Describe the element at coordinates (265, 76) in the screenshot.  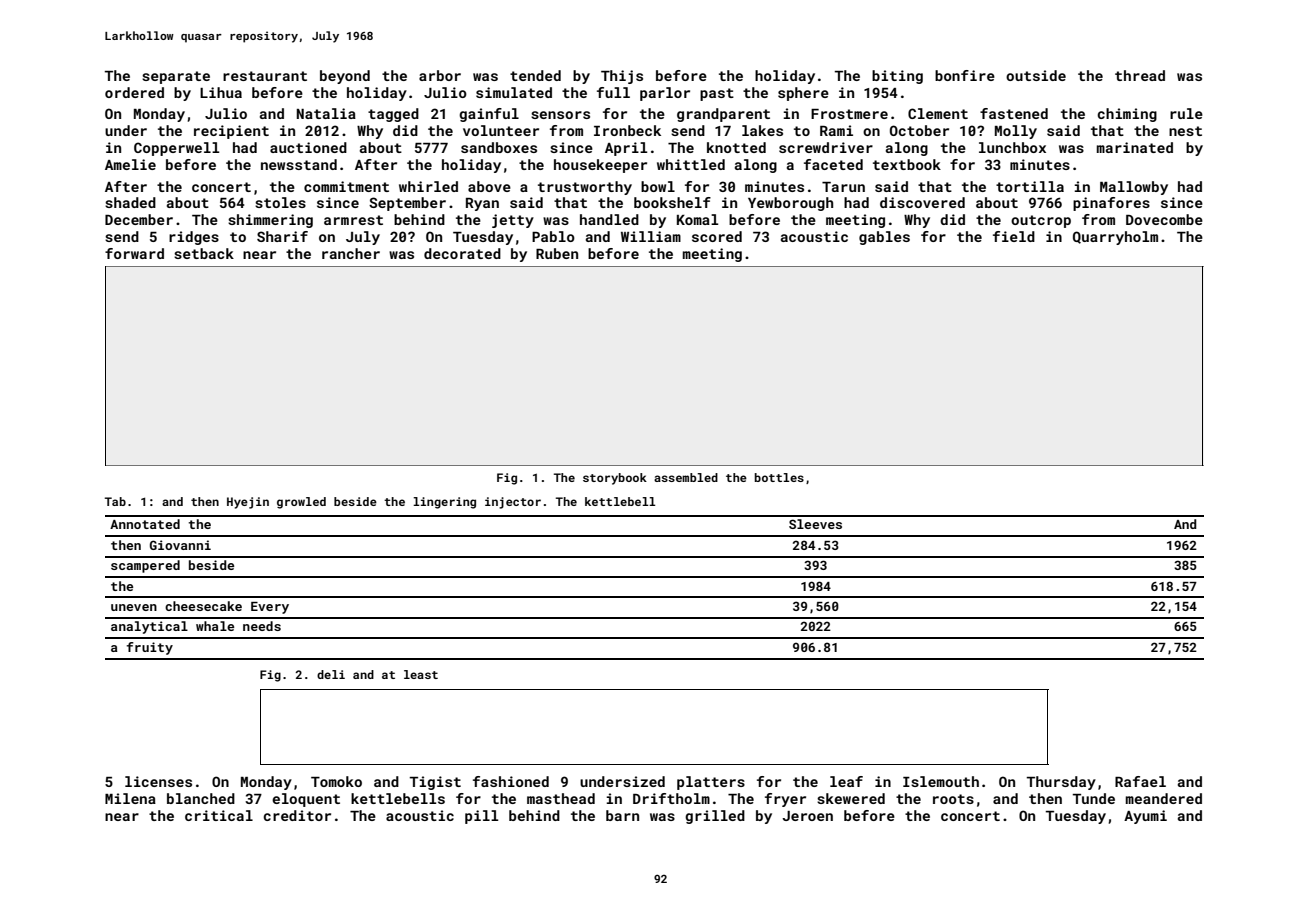
I see `restaurant` at that location.
